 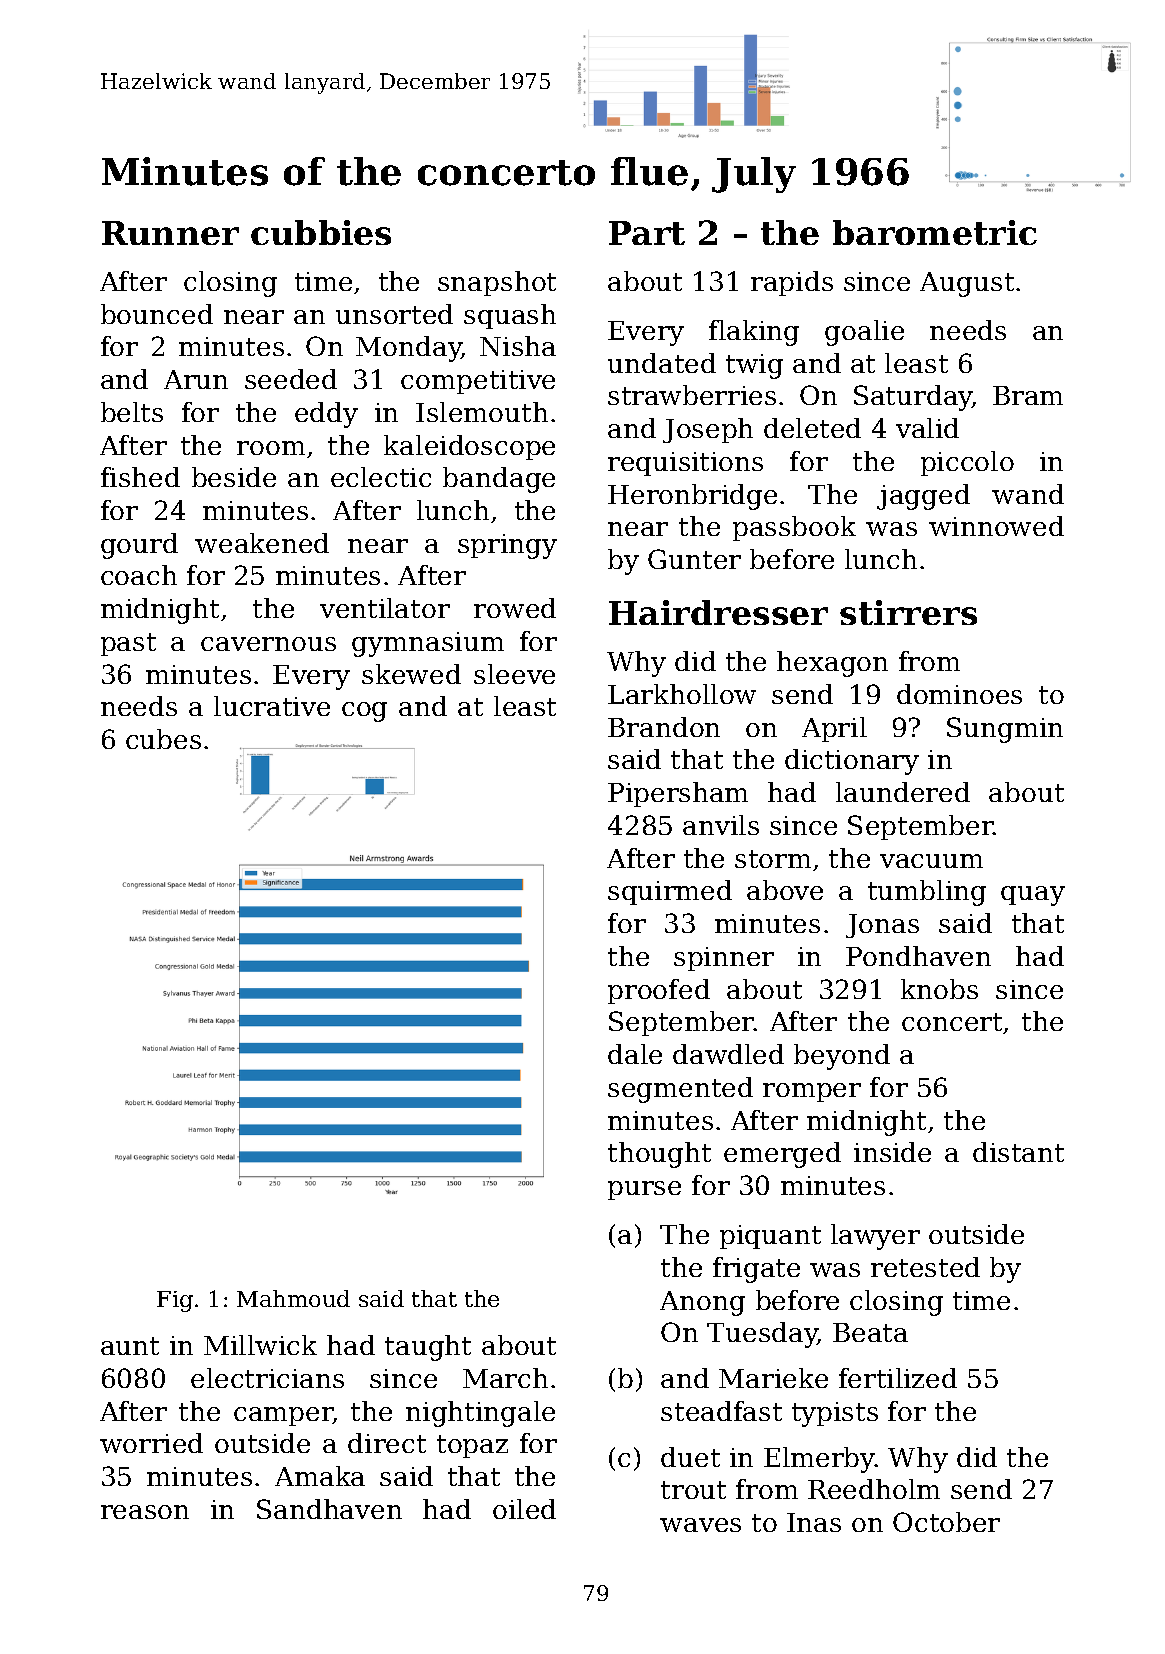 What do you see at coordinates (875, 1237) in the document?
I see `lawyer` at bounding box center [875, 1237].
